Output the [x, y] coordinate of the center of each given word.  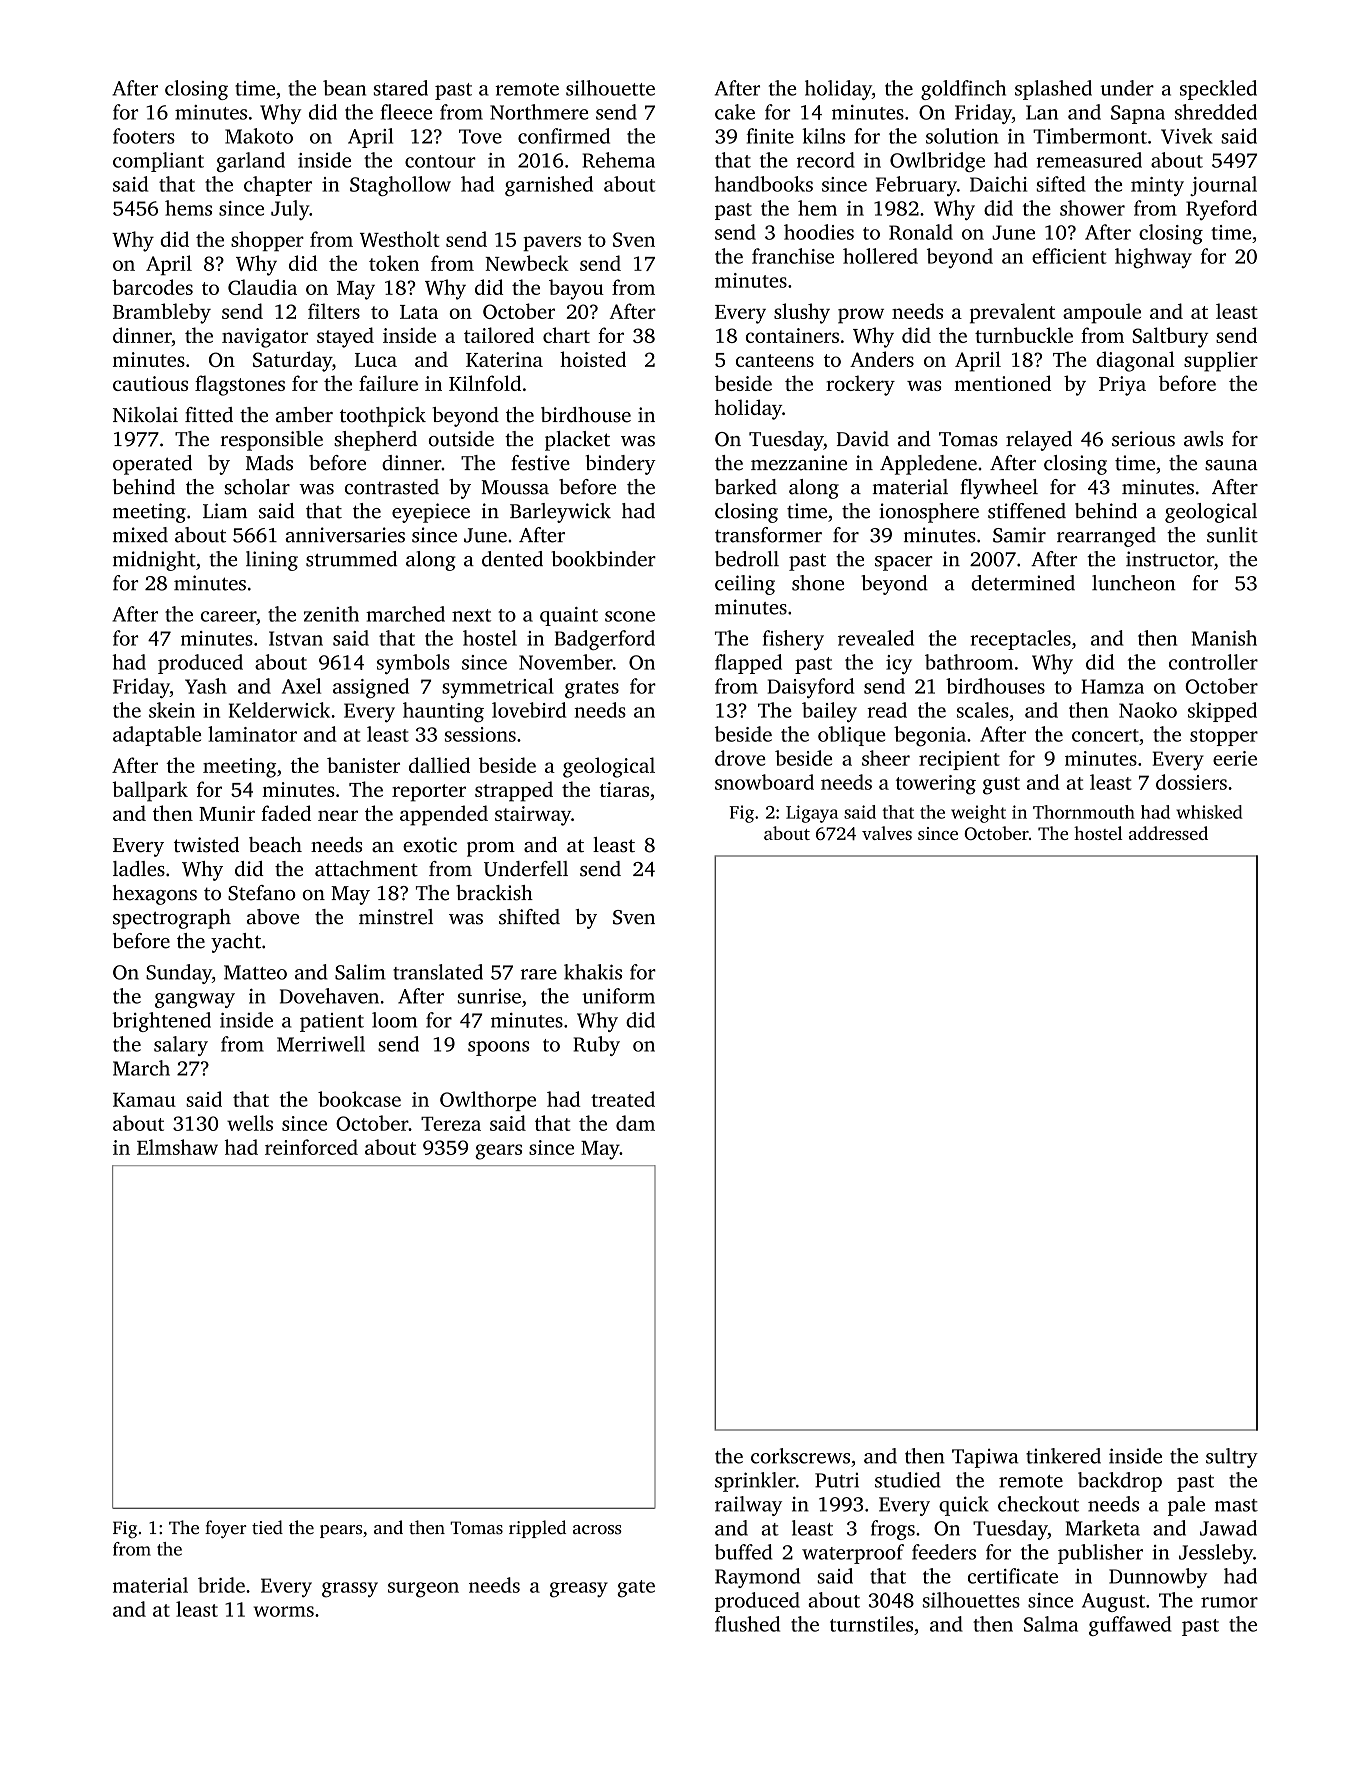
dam [635, 1123]
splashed [1053, 90]
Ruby [597, 1046]
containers [792, 335]
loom [394, 1020]
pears [341, 1531]
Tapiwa [985, 1458]
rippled [537, 1529]
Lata [419, 312]
